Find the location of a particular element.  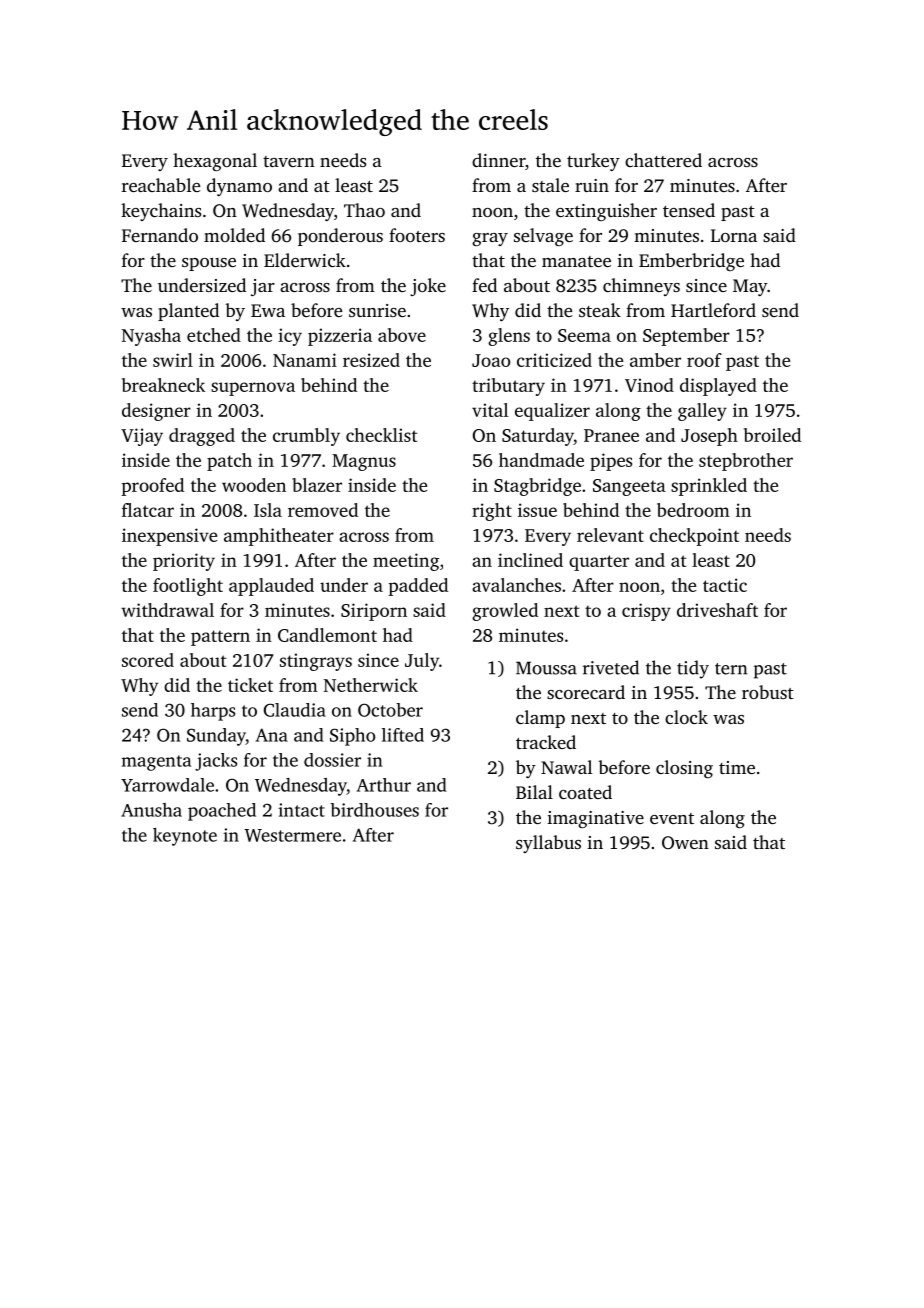

amber is located at coordinates (655, 360).
